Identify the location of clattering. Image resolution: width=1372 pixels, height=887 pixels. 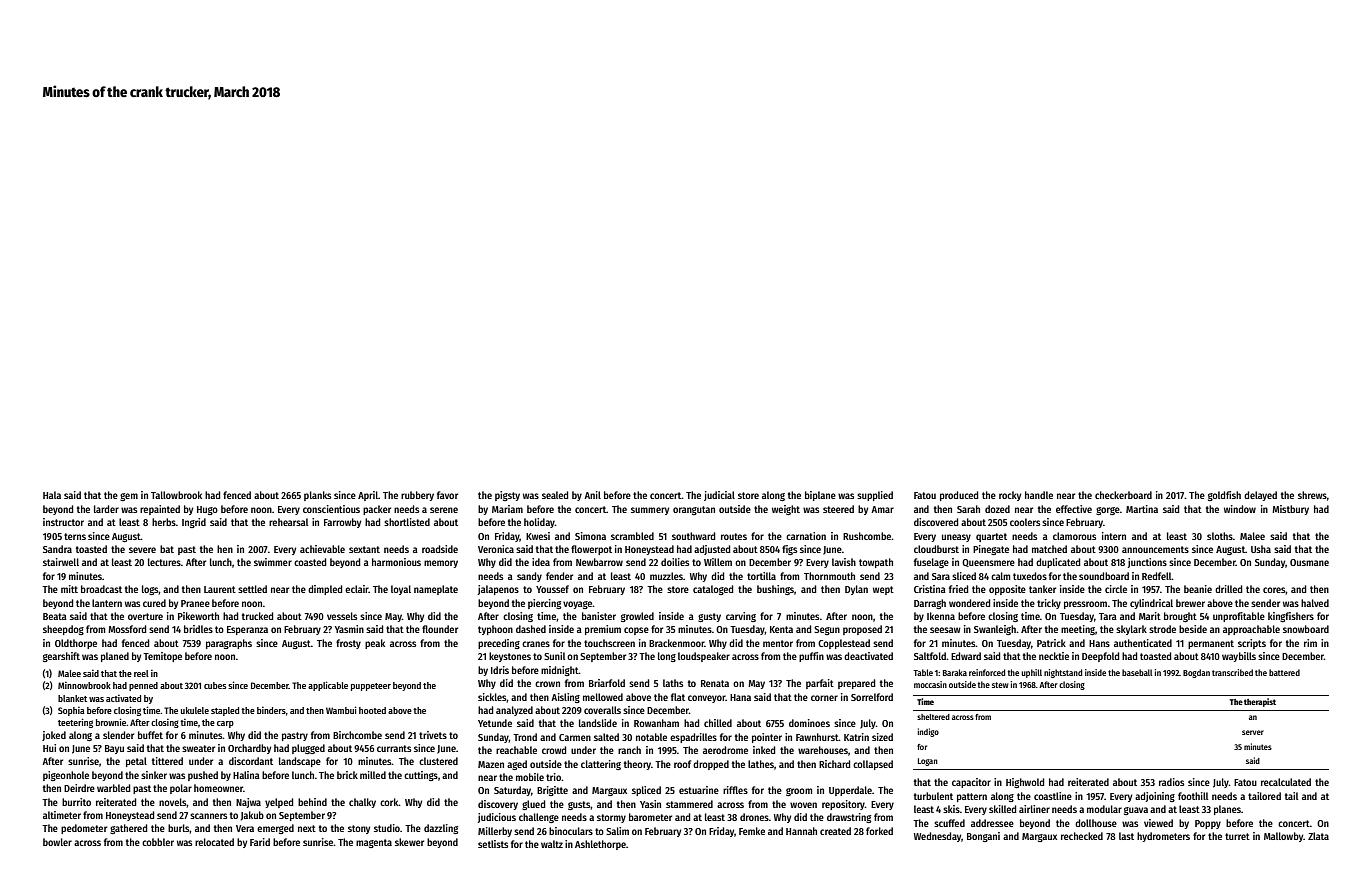
(601, 765).
